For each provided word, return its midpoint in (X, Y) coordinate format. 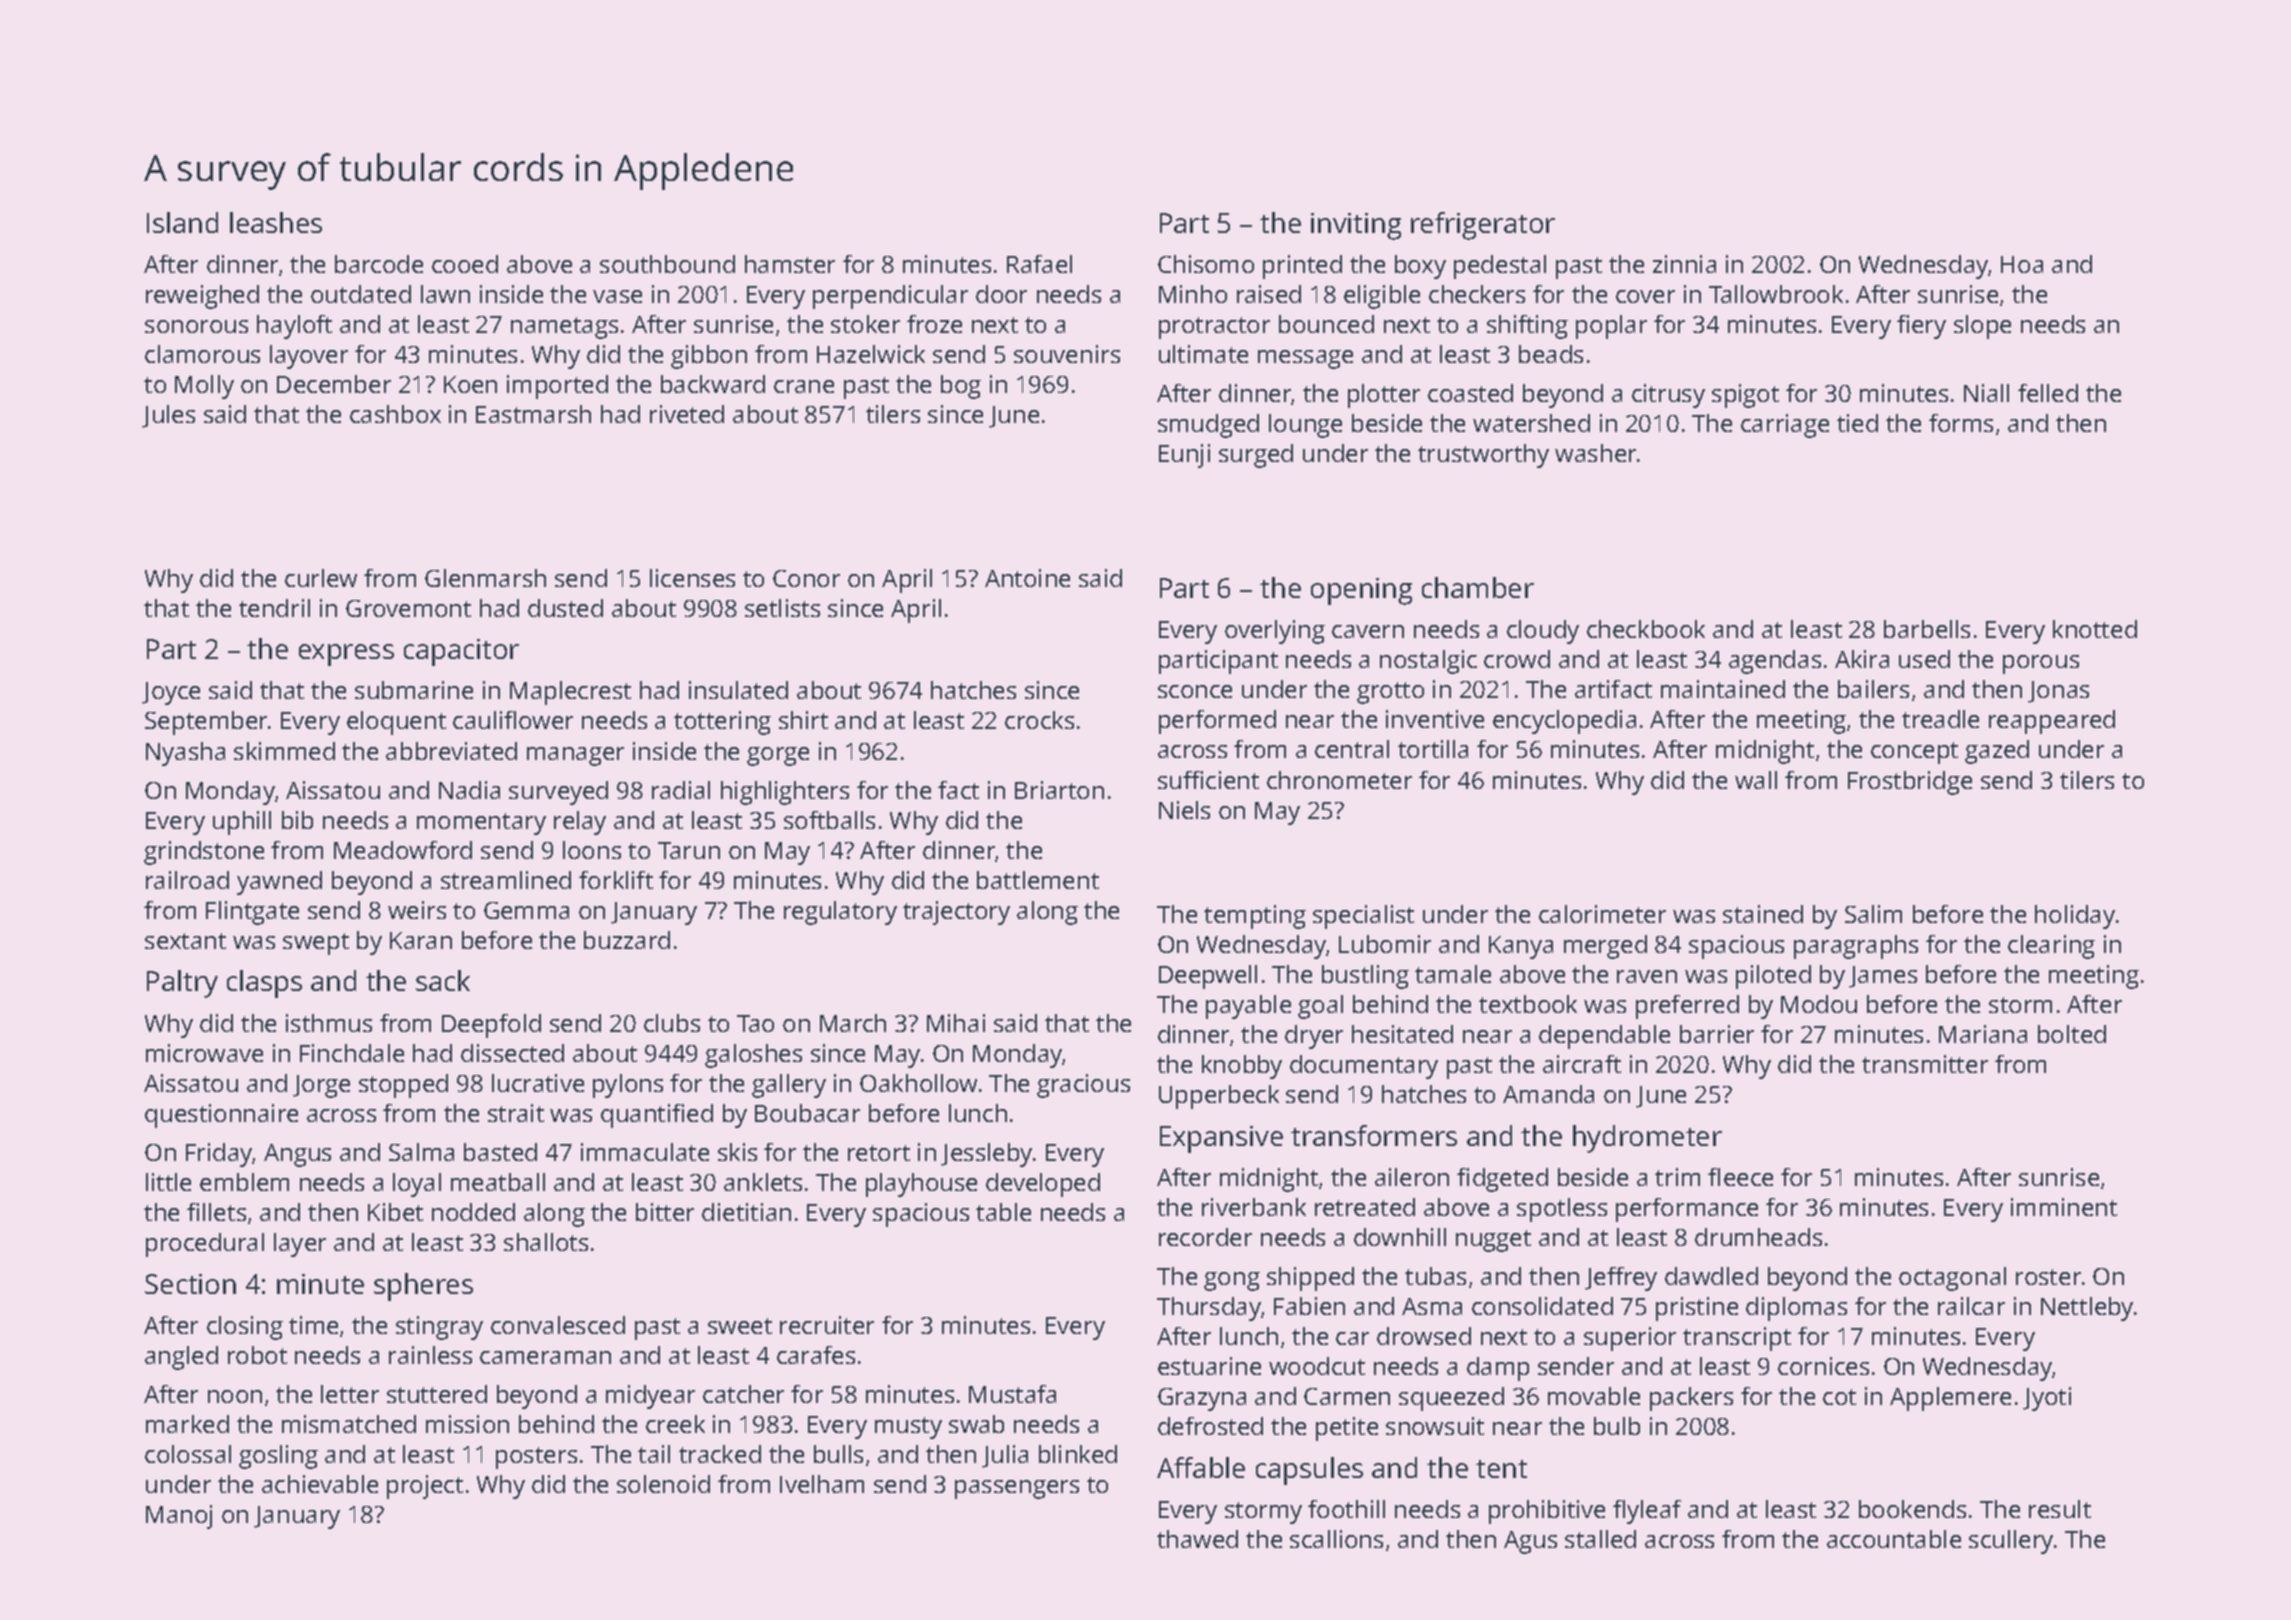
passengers (1017, 1489)
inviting (1356, 226)
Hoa (2022, 264)
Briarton (1059, 790)
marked (187, 1424)
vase (617, 296)
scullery (2011, 1542)
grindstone (204, 853)
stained (1763, 914)
